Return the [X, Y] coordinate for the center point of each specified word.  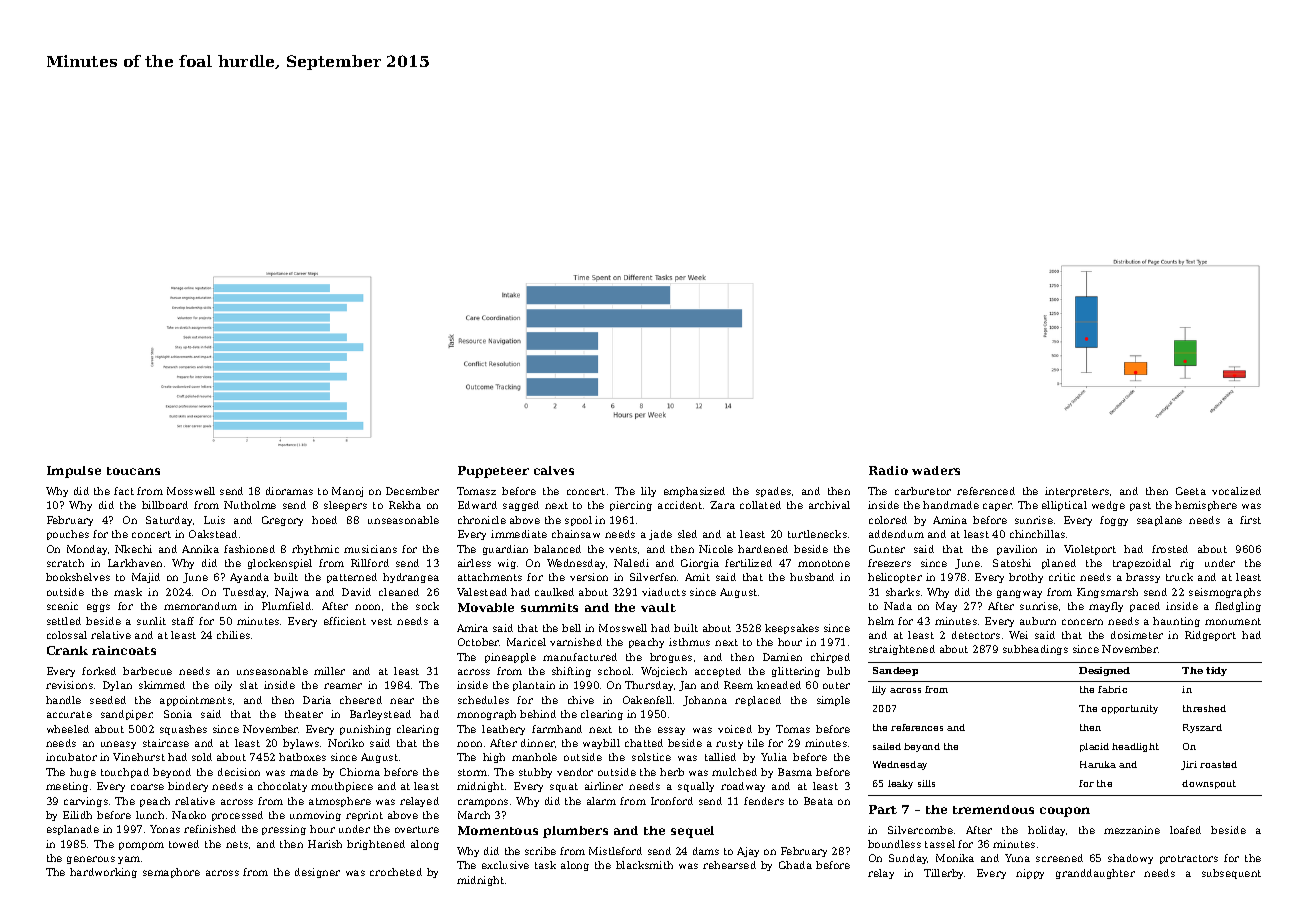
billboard [165, 505]
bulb [838, 671]
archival [829, 505]
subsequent [1231, 874]
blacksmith [644, 865]
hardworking [103, 873]
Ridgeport [1210, 636]
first [1250, 520]
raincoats [124, 650]
